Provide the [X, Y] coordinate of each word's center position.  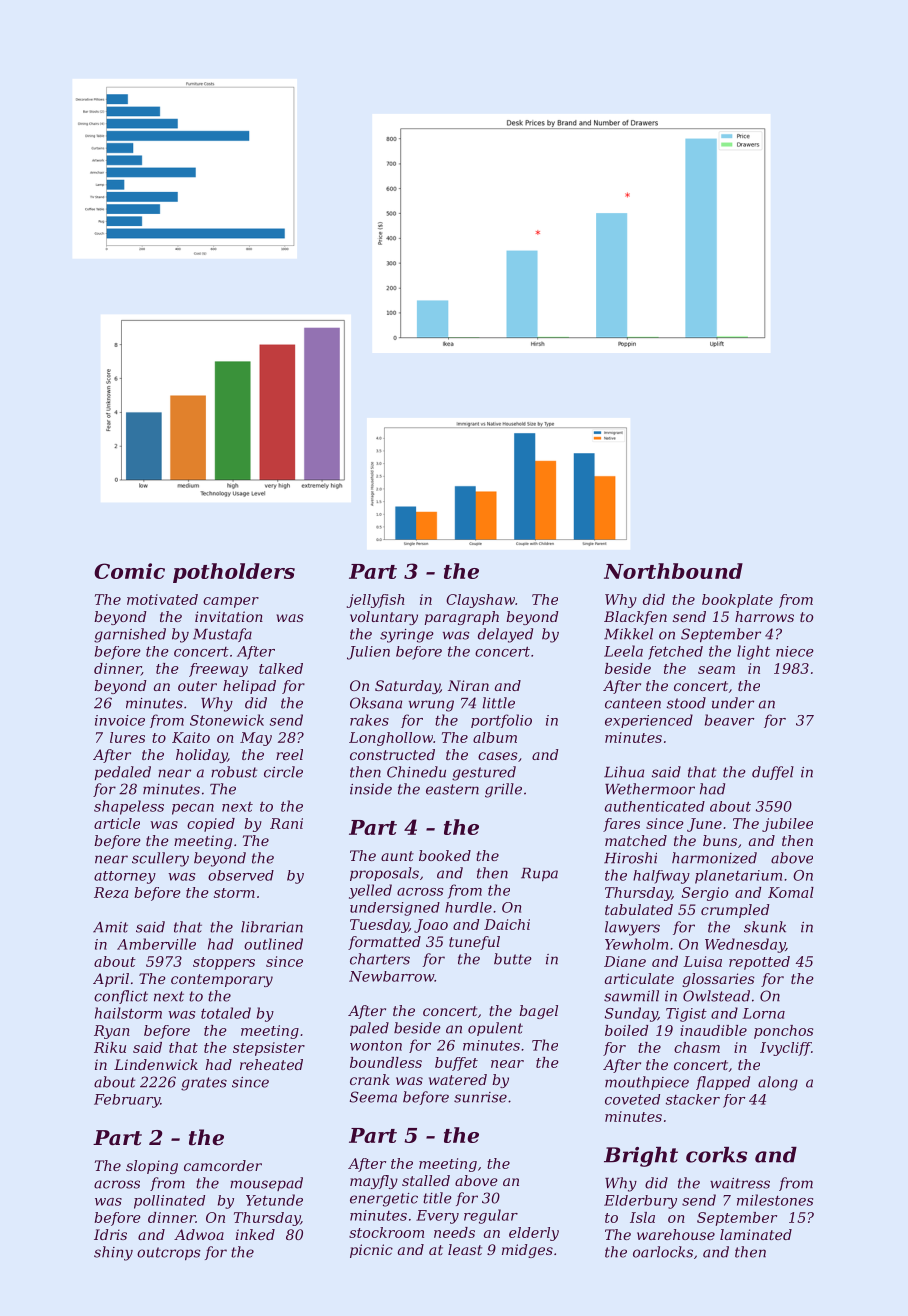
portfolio [501, 721]
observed [241, 875]
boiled [626, 1030]
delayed [505, 635]
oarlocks [663, 1252]
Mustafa [222, 635]
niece [795, 651]
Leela [623, 651]
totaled [226, 1013]
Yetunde [274, 1200]
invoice [120, 720]
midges [527, 1251]
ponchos [783, 1032]
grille [503, 790]
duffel [773, 773]
